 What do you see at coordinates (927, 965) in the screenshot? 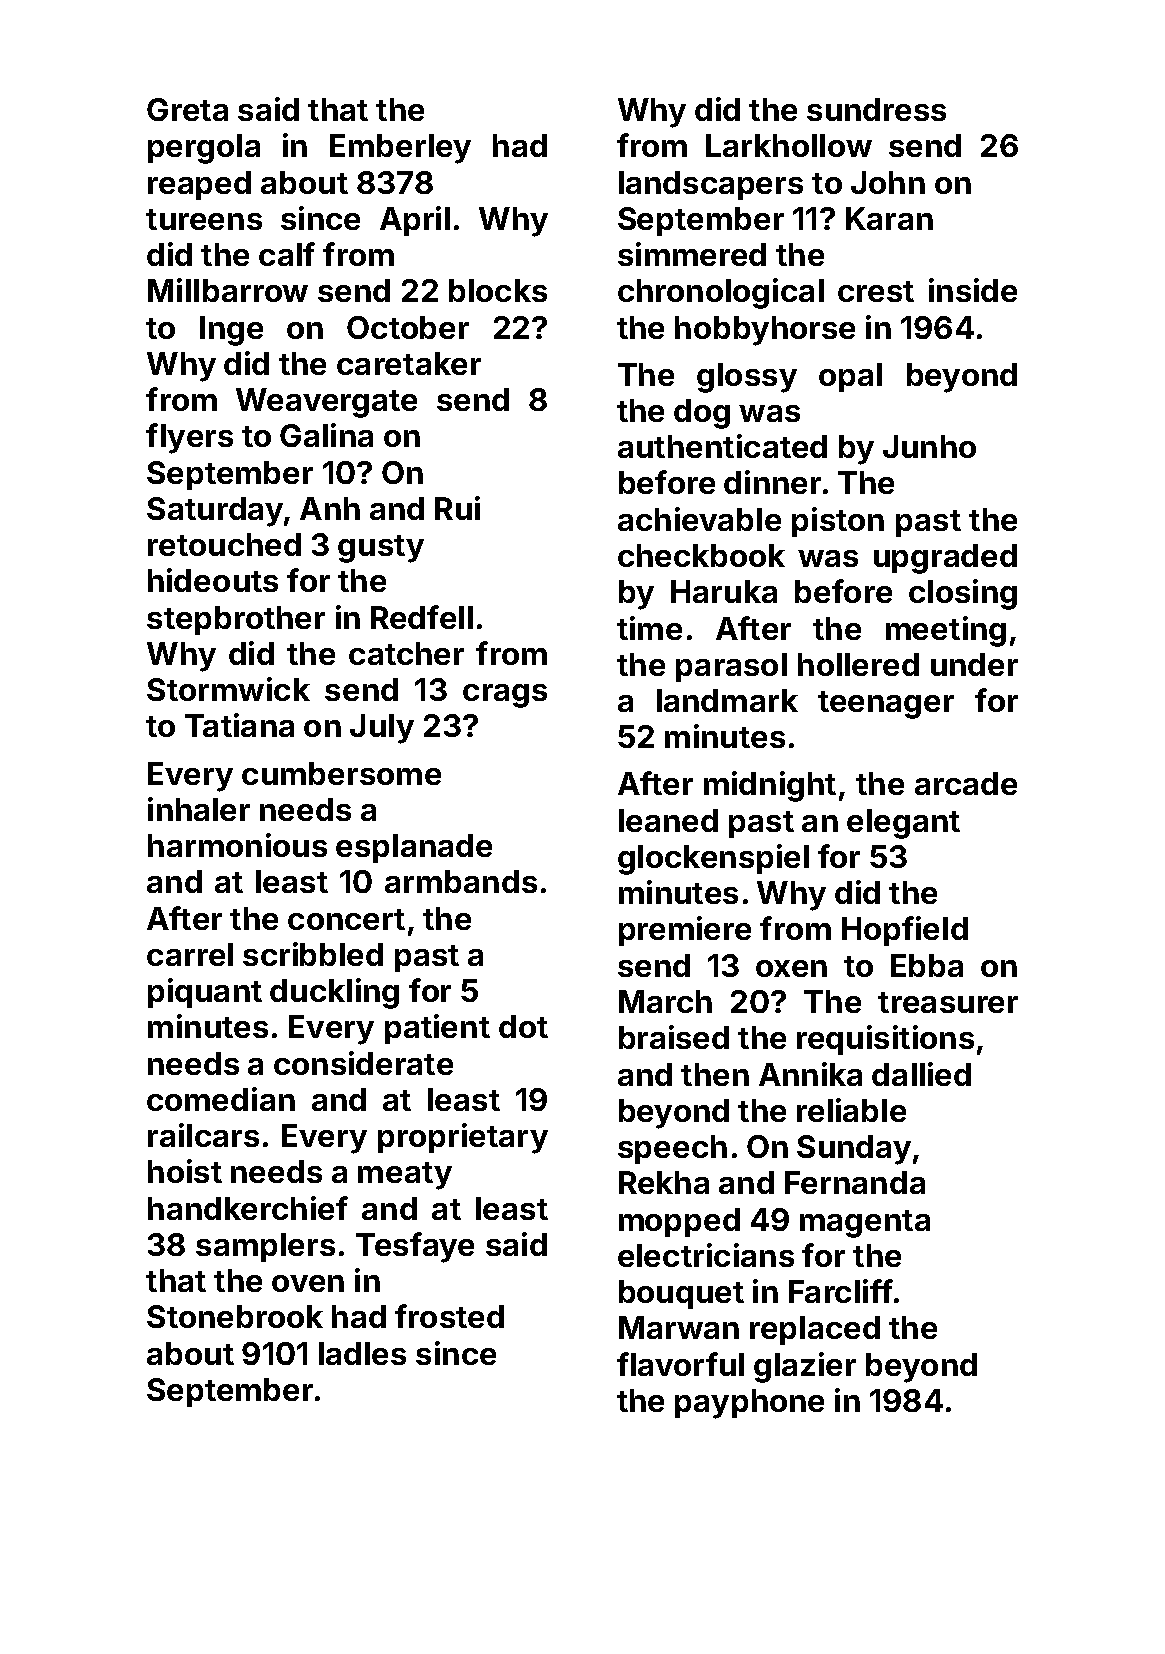
I see `Ebba` at bounding box center [927, 965].
